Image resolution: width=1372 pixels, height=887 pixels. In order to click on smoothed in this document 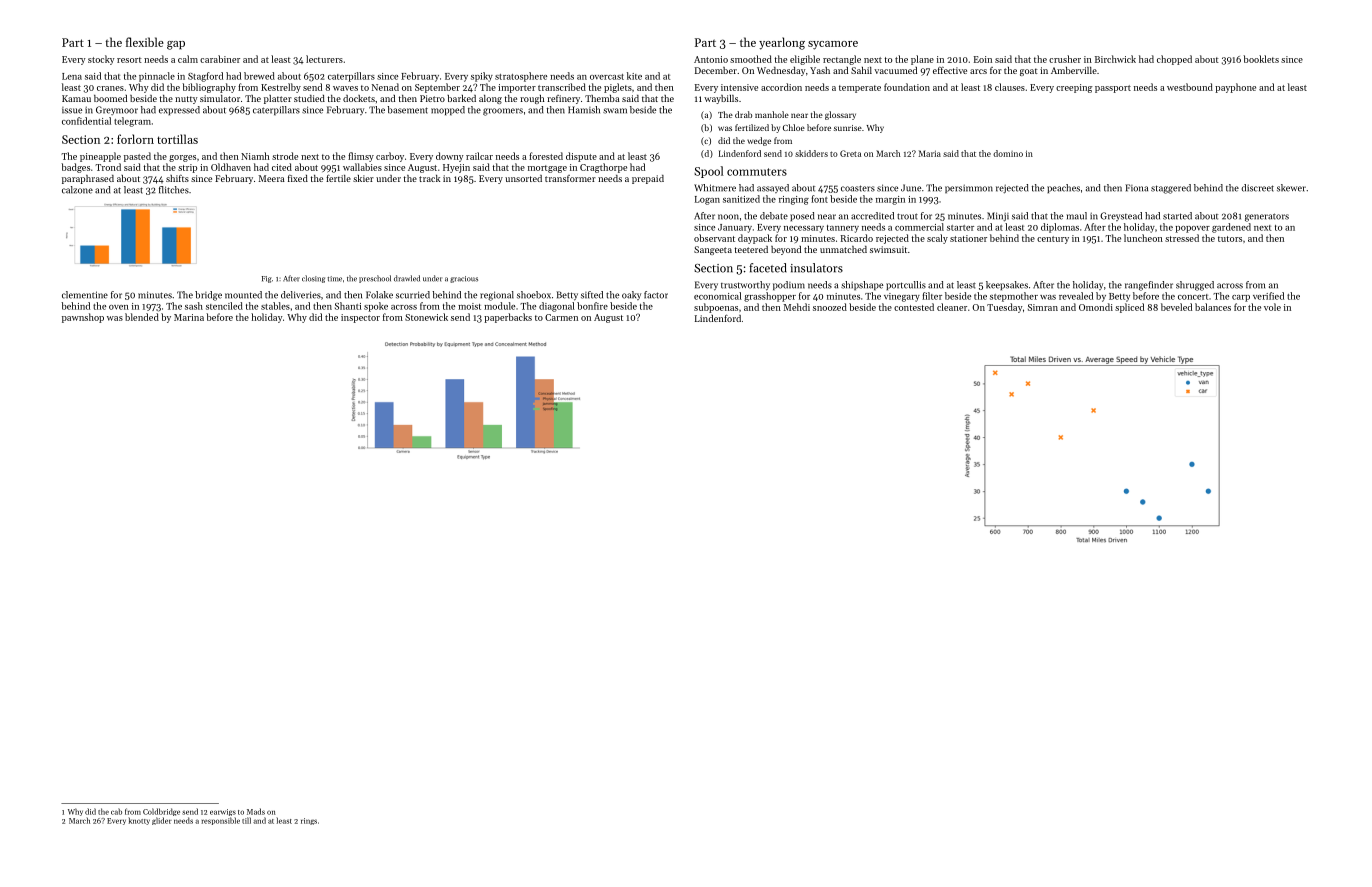, I will do `click(751, 59)`.
